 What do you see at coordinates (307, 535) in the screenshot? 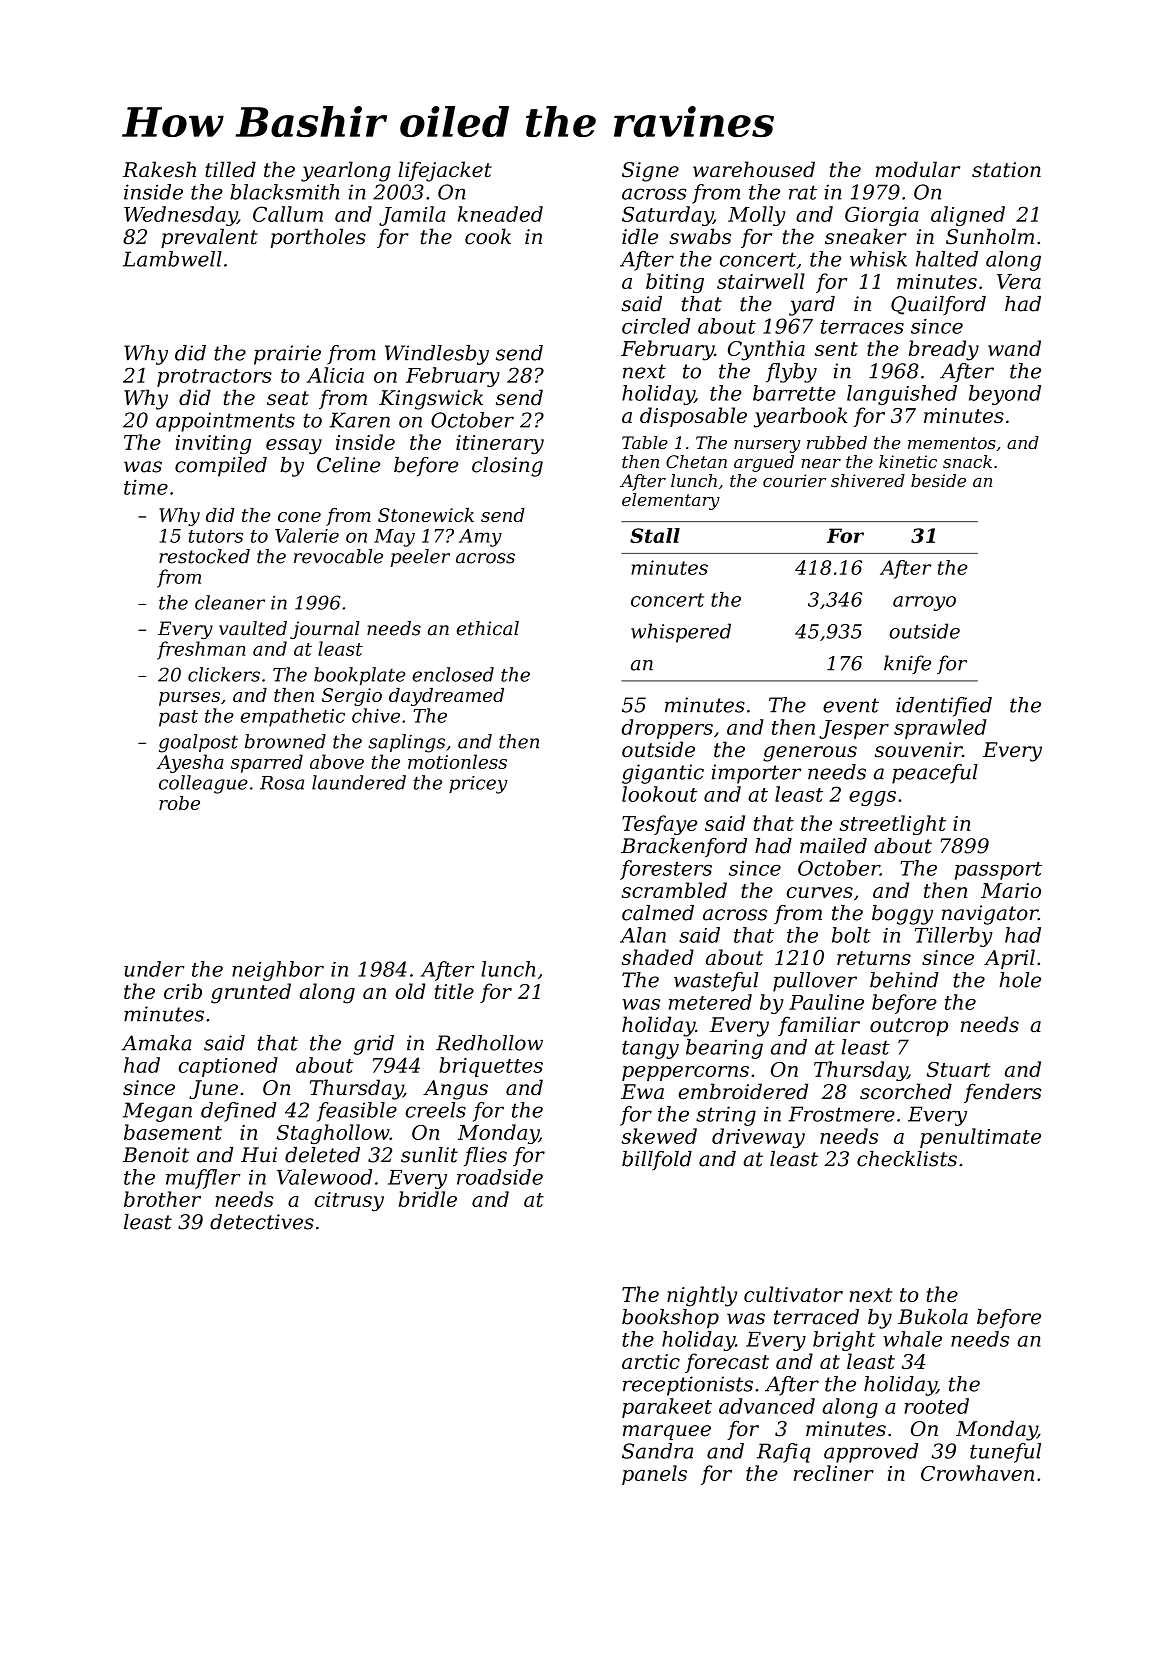
I see `Valerie` at bounding box center [307, 535].
